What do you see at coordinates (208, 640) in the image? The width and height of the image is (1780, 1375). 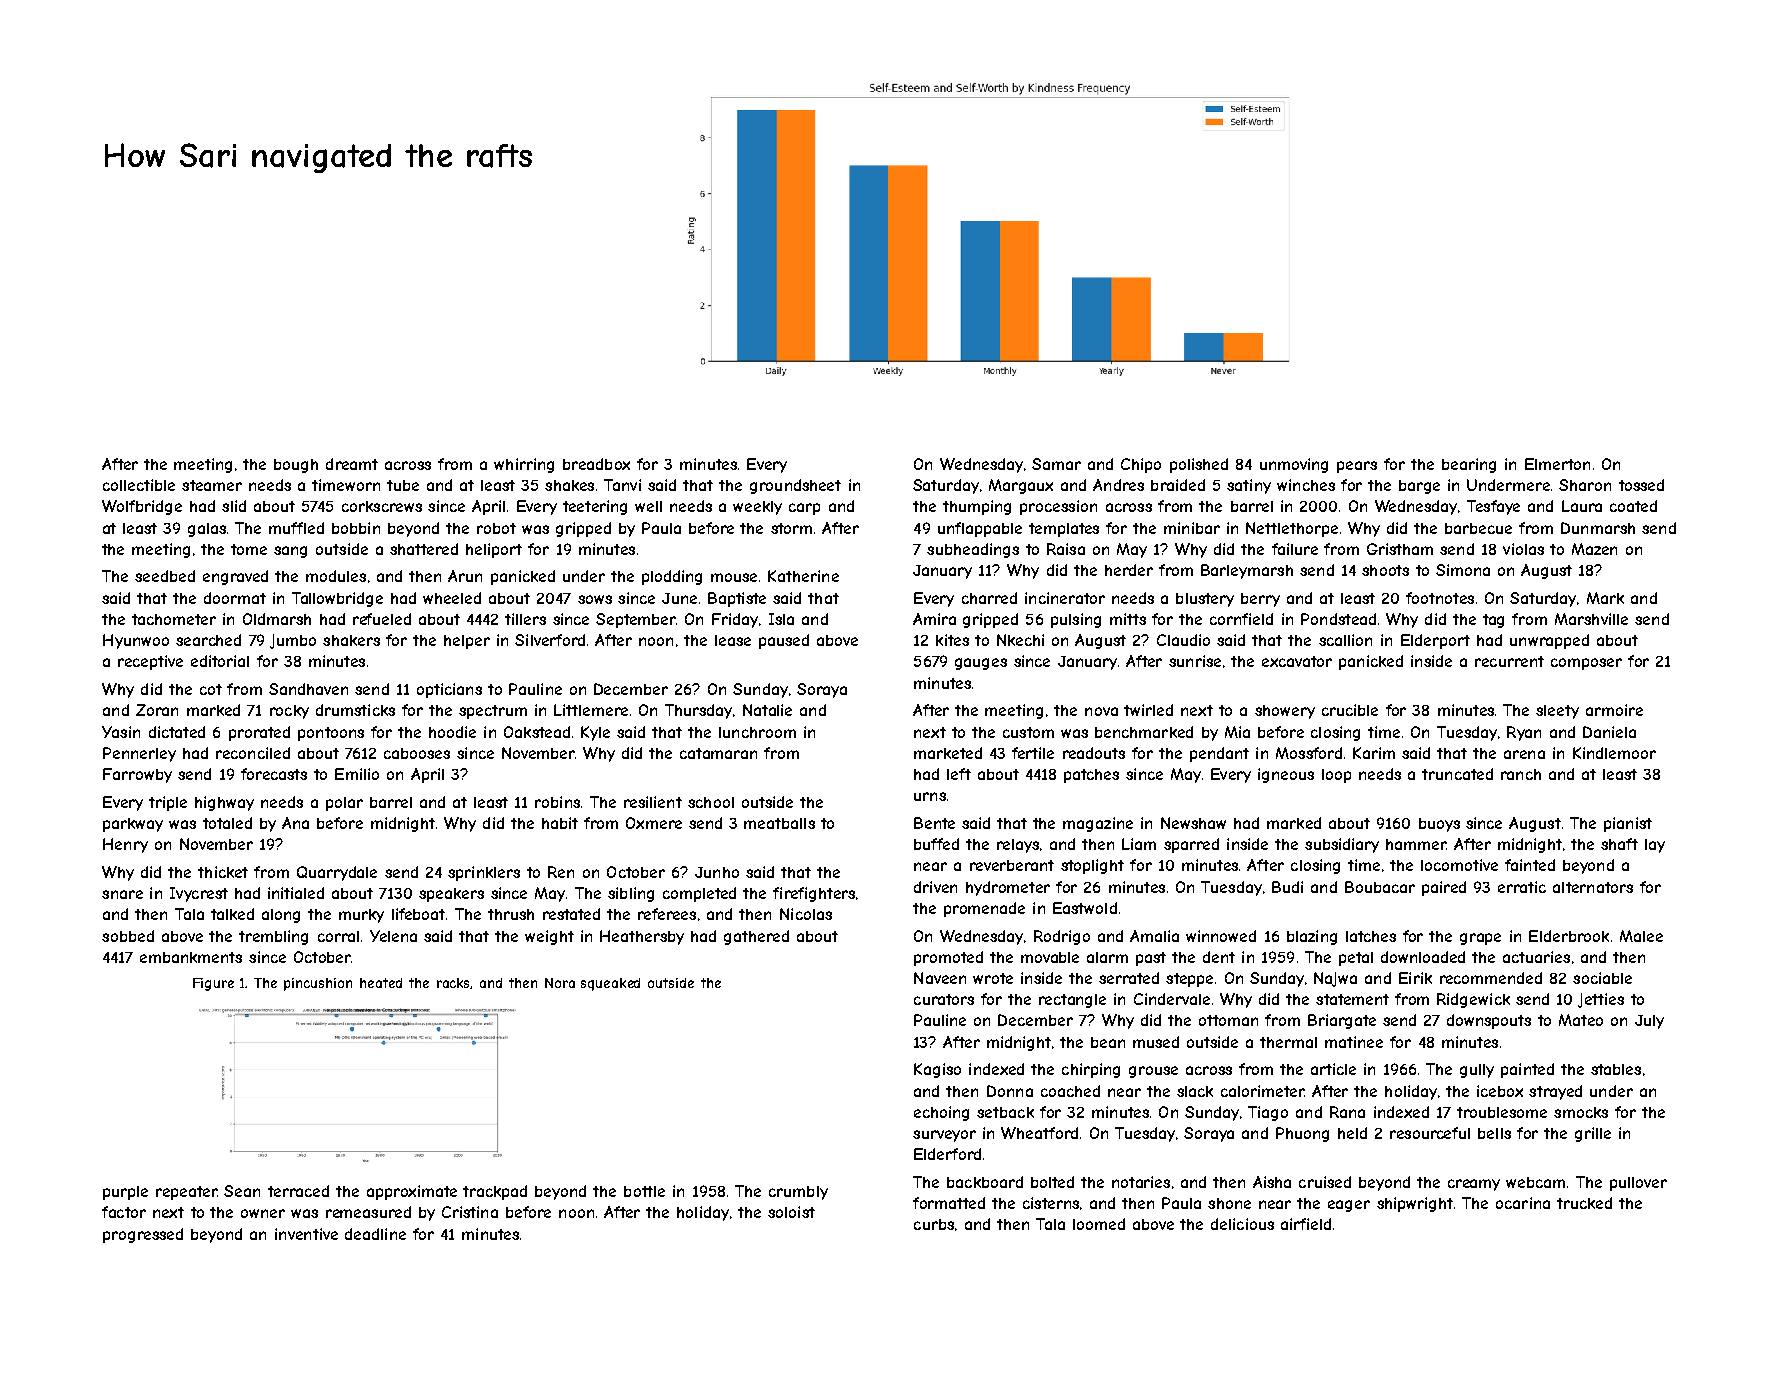 I see `searched` at bounding box center [208, 640].
